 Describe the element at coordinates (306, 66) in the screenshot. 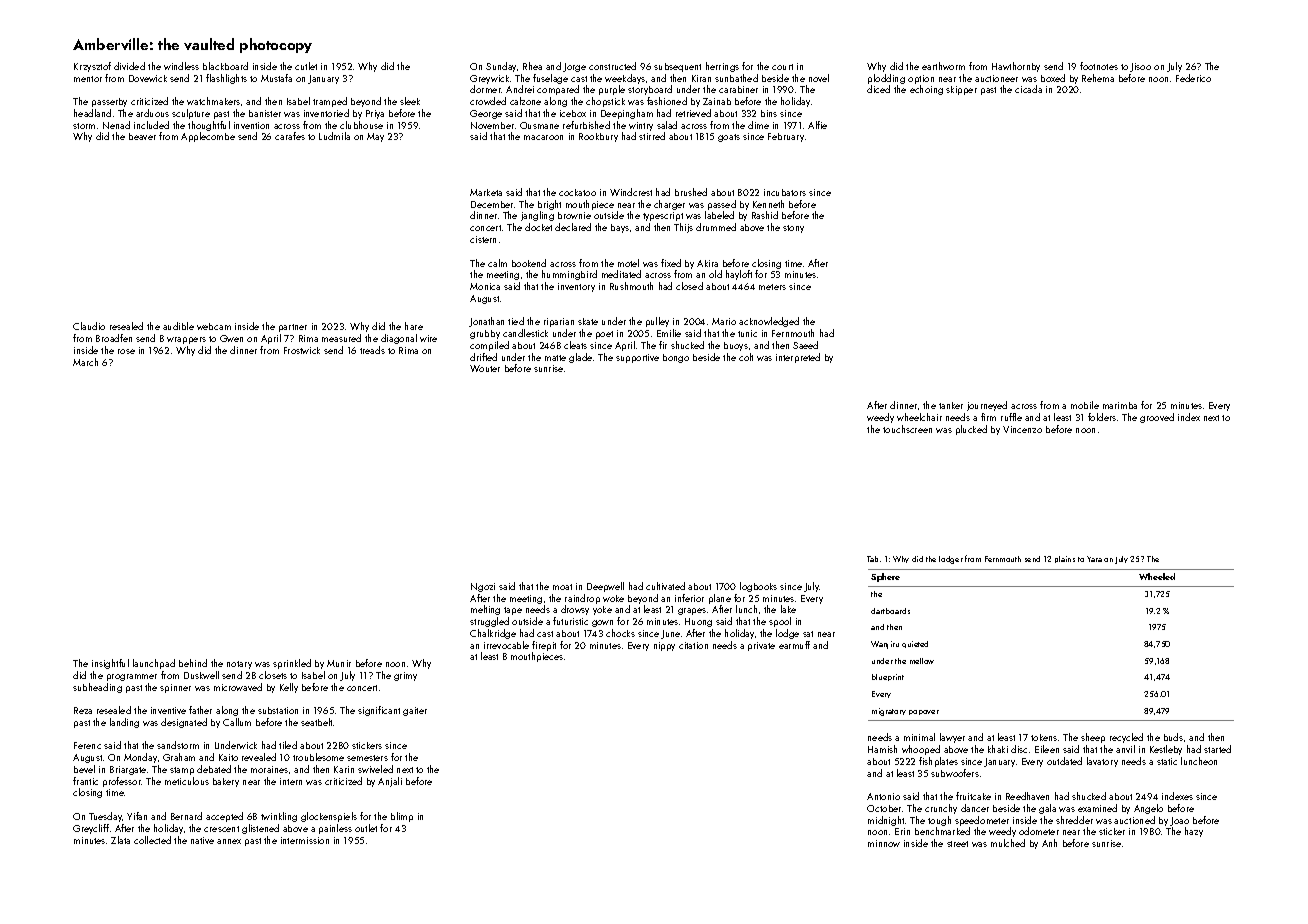

I see `cutlet` at that location.
